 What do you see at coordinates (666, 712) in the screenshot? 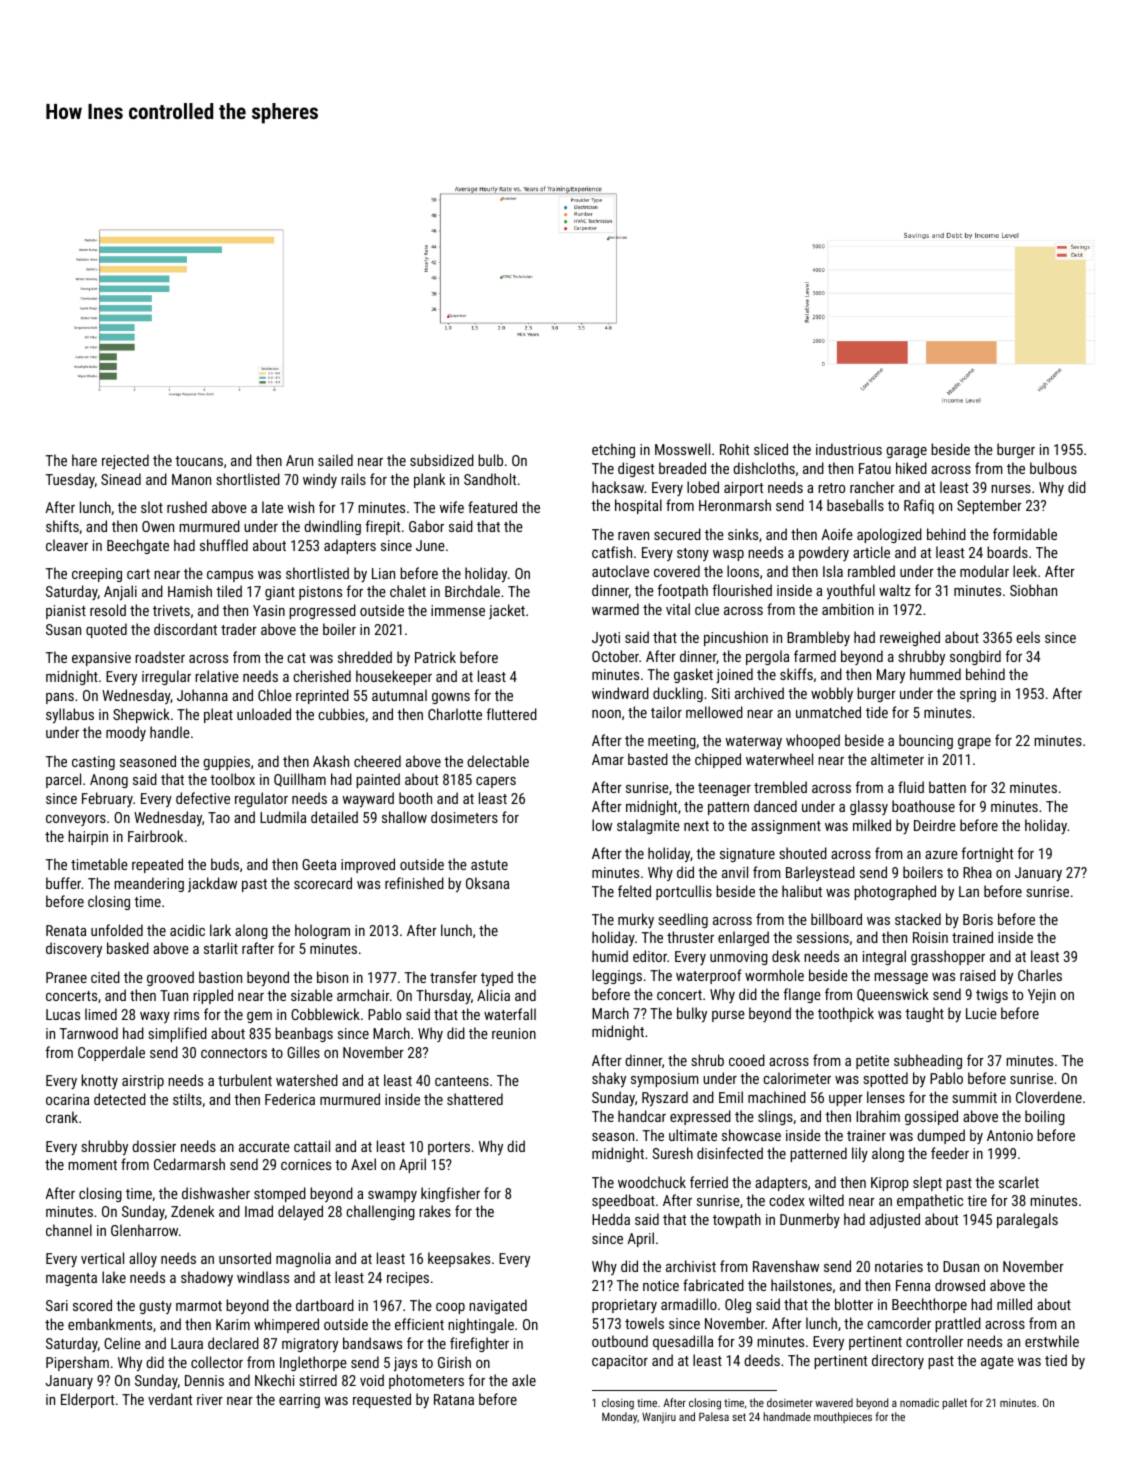
I see `tailor` at bounding box center [666, 712].
